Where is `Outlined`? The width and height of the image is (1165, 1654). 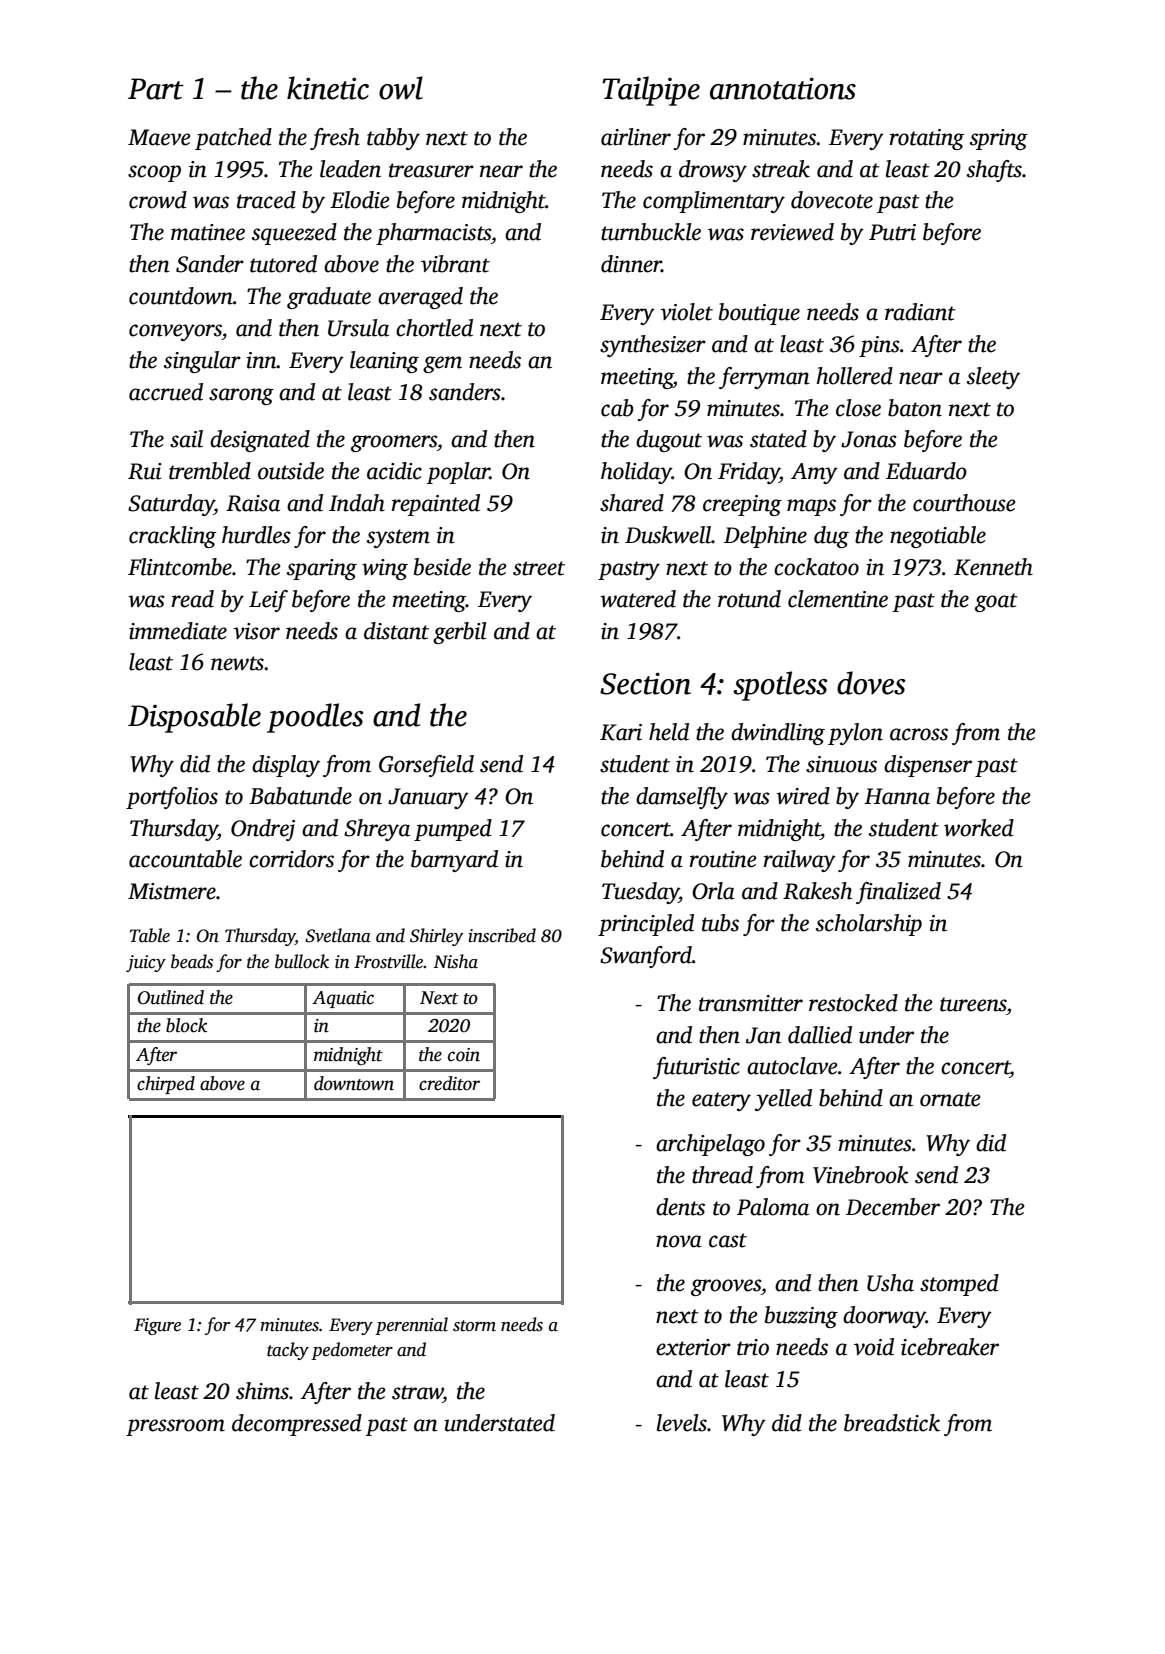
Outlined is located at coordinates (171, 997).
